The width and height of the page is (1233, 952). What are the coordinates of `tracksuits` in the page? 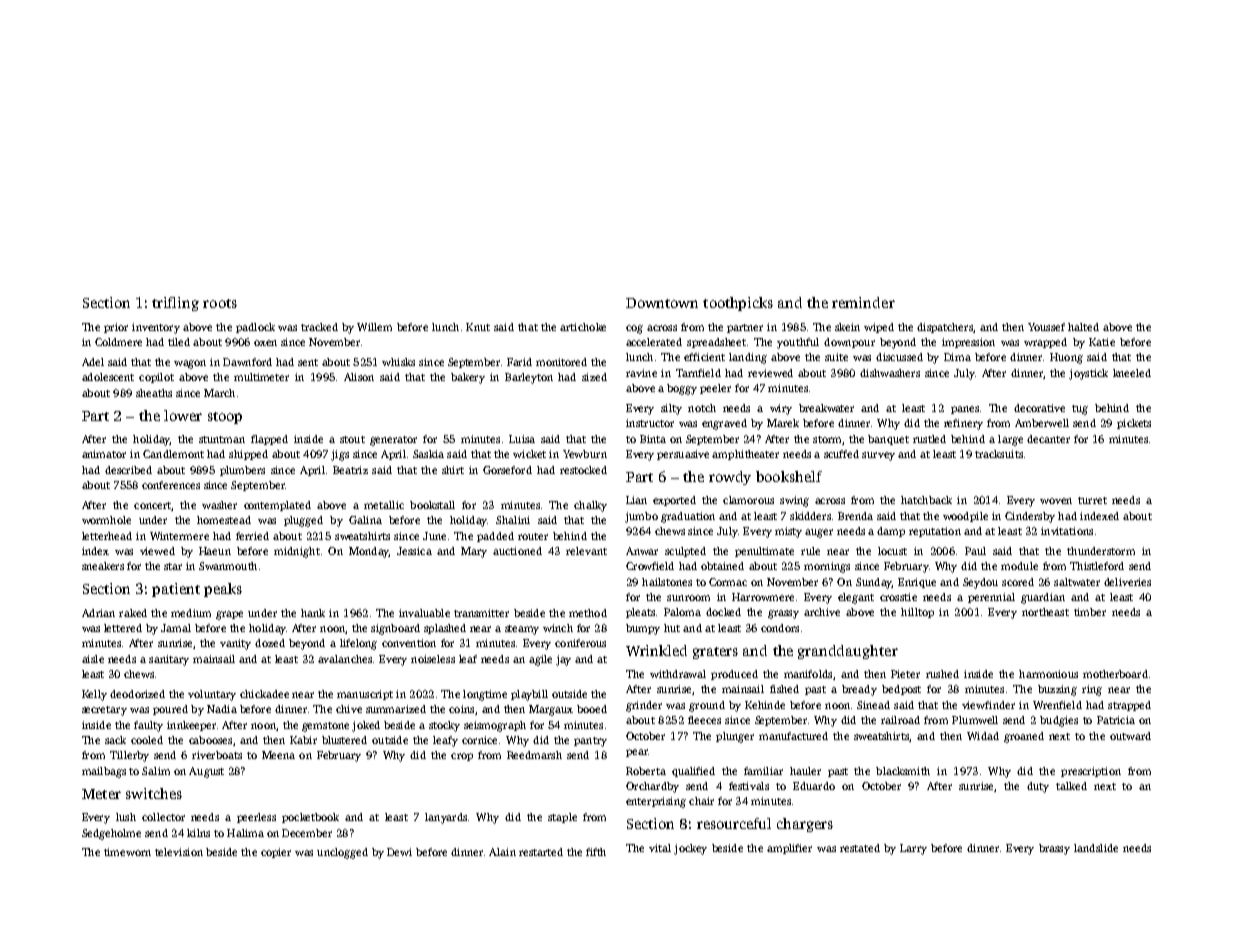 It's located at (999, 454).
